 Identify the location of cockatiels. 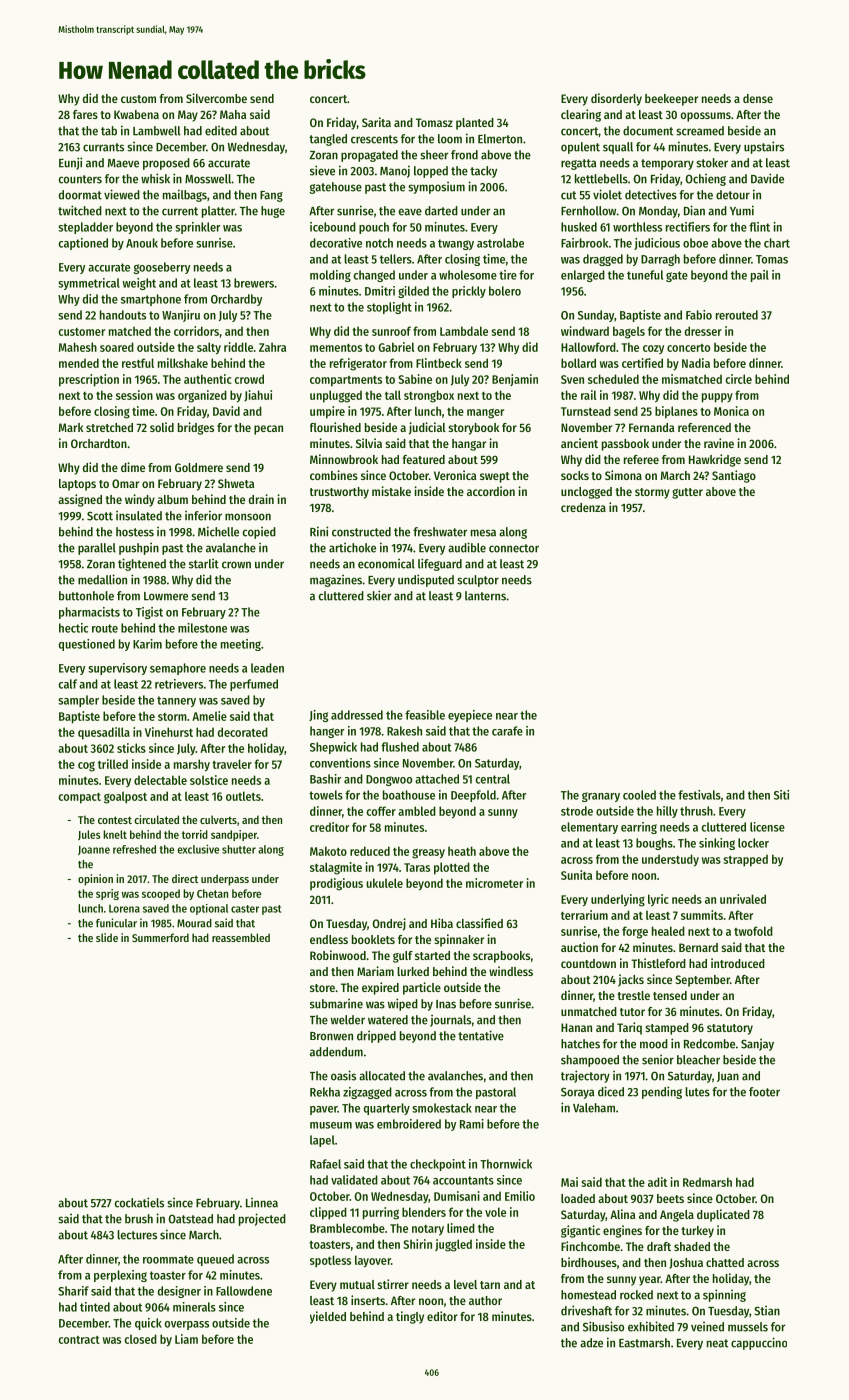
(139, 1202).
